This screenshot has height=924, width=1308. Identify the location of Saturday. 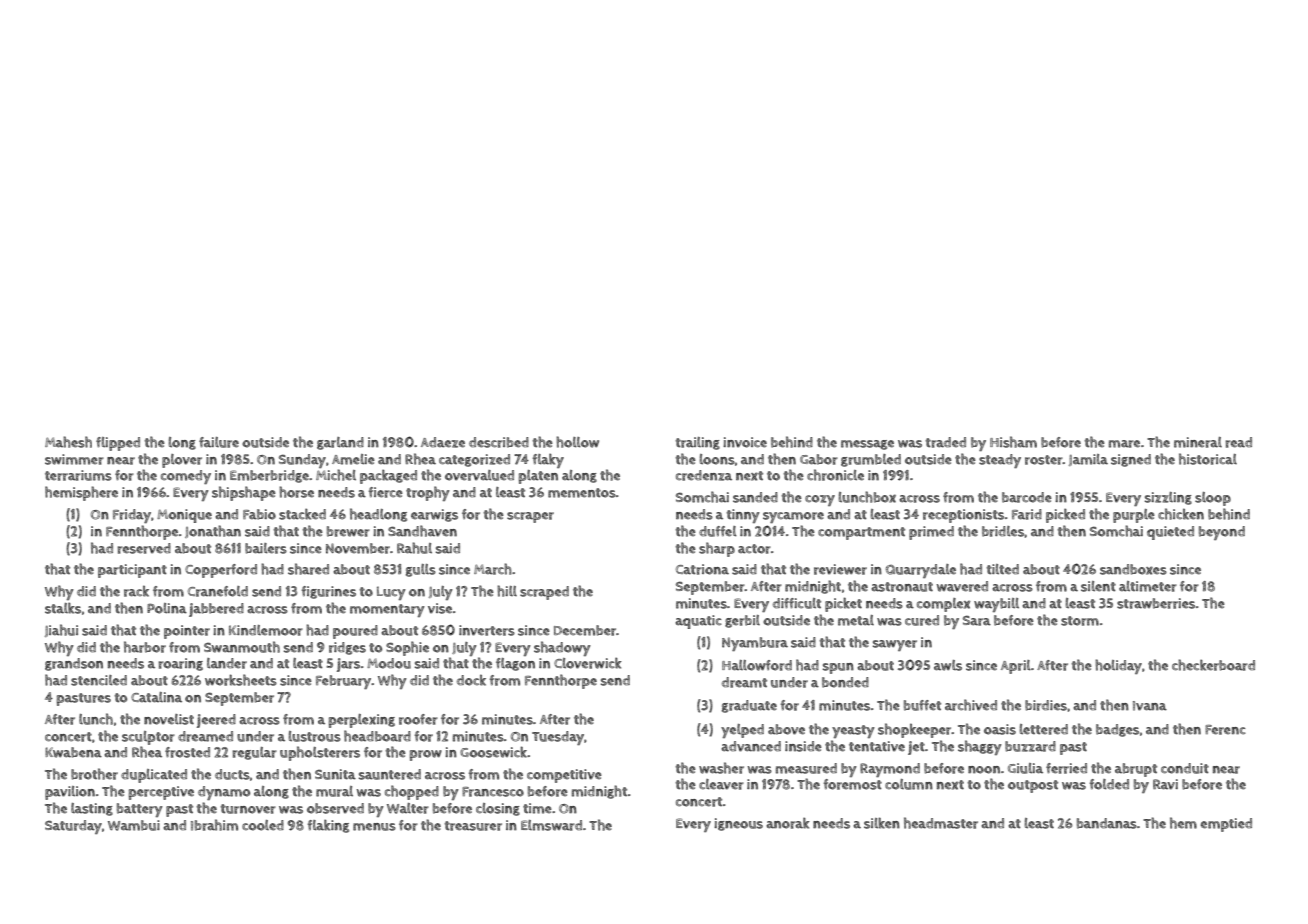
(73, 827).
